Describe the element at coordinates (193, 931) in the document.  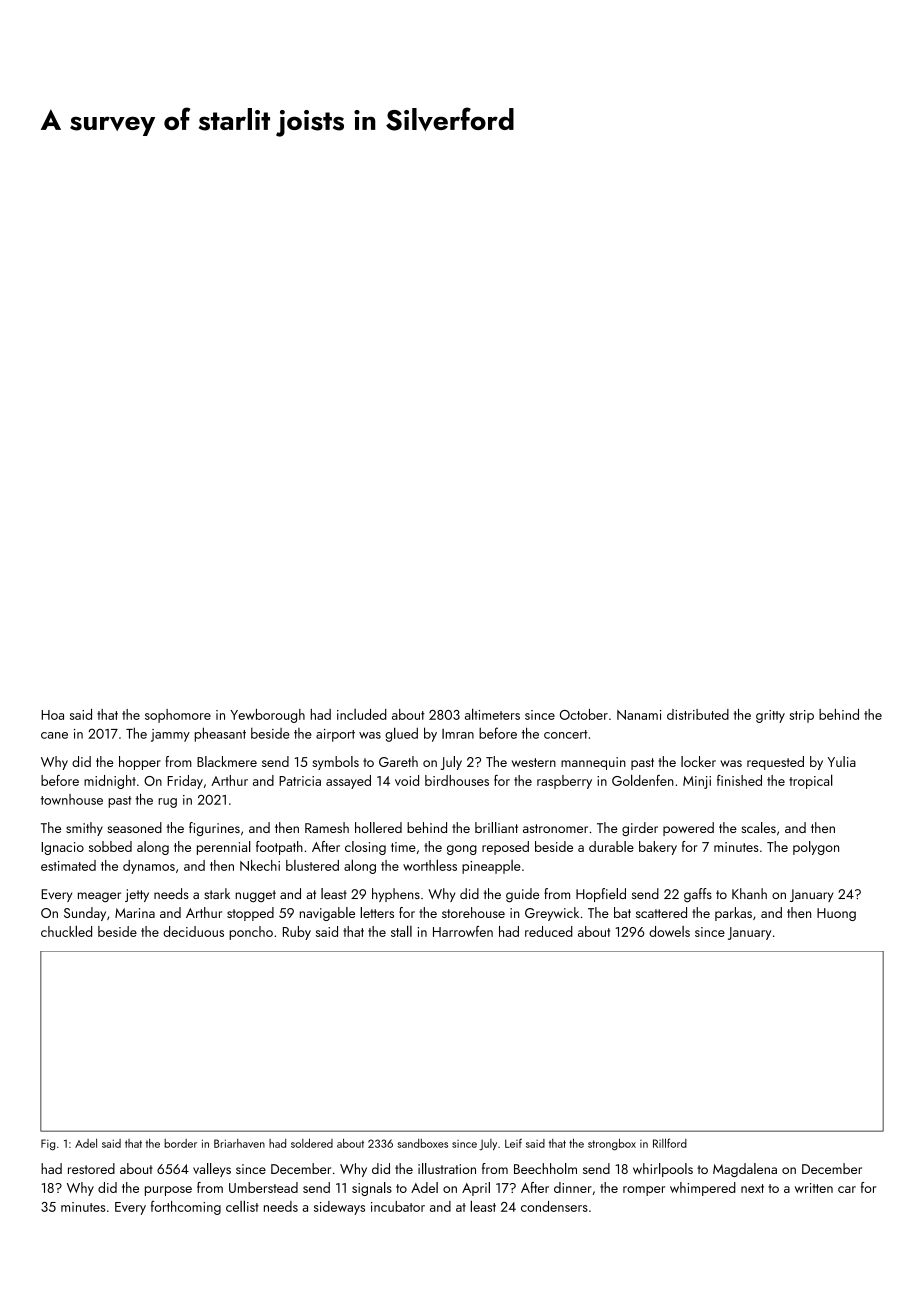
I see `deciduous` at that location.
